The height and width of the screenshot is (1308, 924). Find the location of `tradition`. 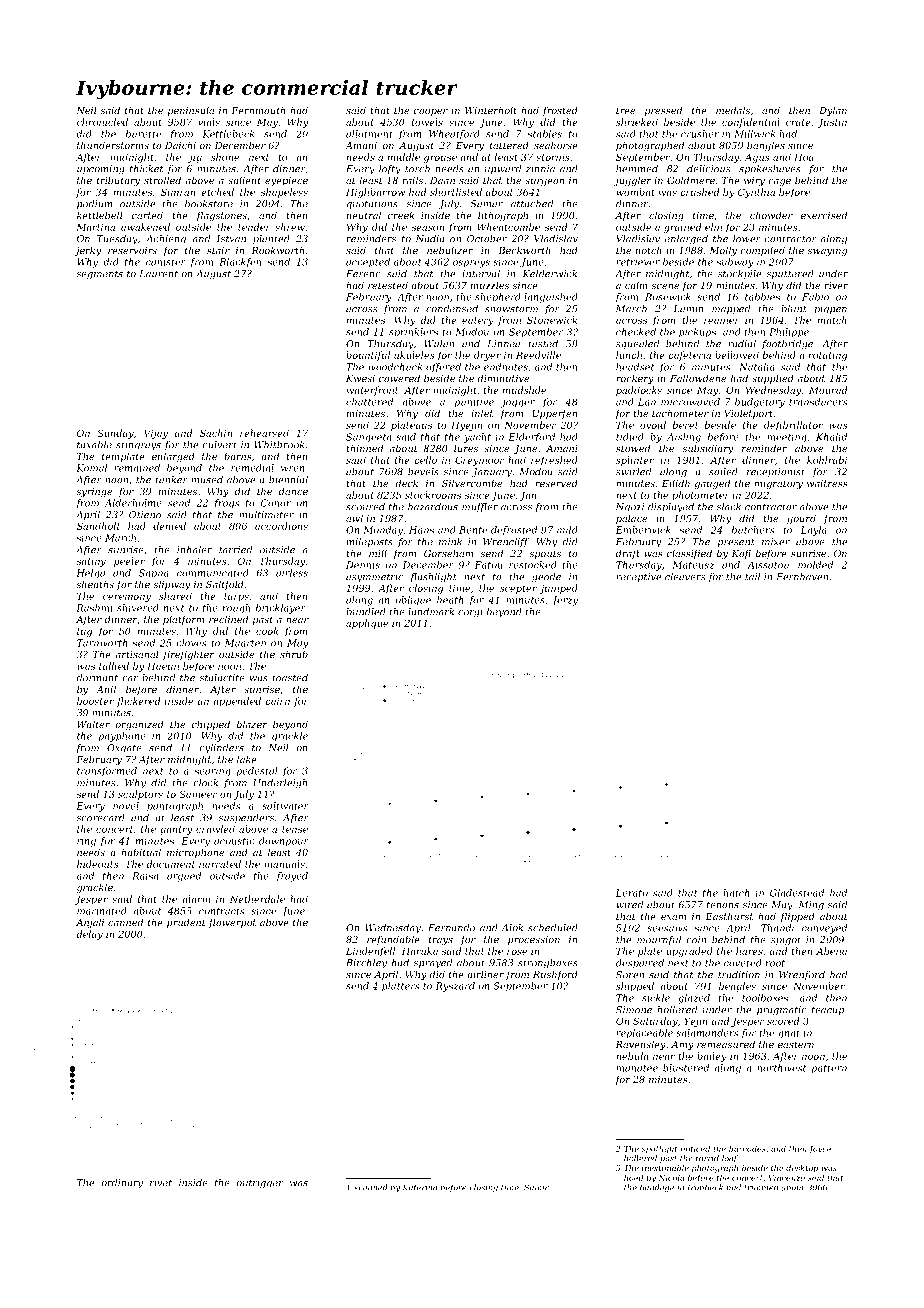

tradition is located at coordinates (739, 975).
